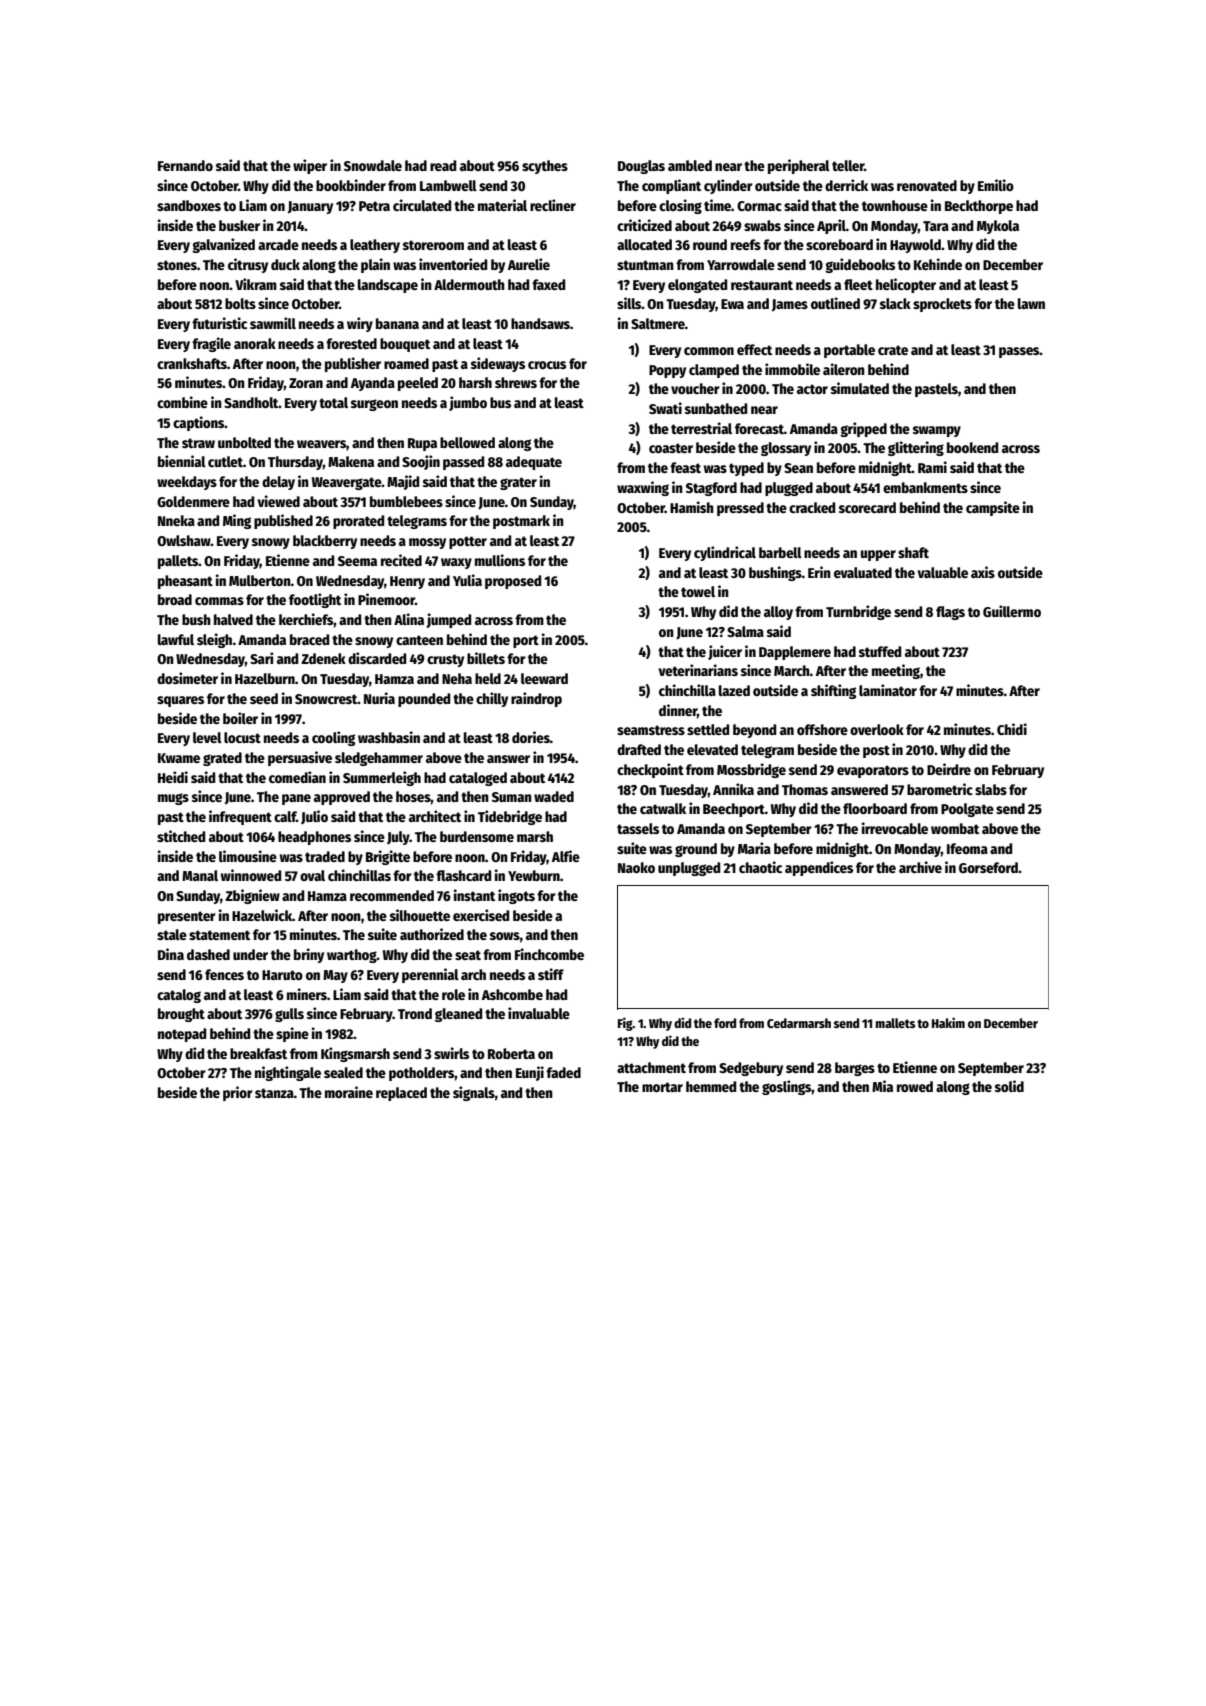 The height and width of the screenshot is (1706, 1206). What do you see at coordinates (377, 658) in the screenshot?
I see `discarded` at bounding box center [377, 658].
